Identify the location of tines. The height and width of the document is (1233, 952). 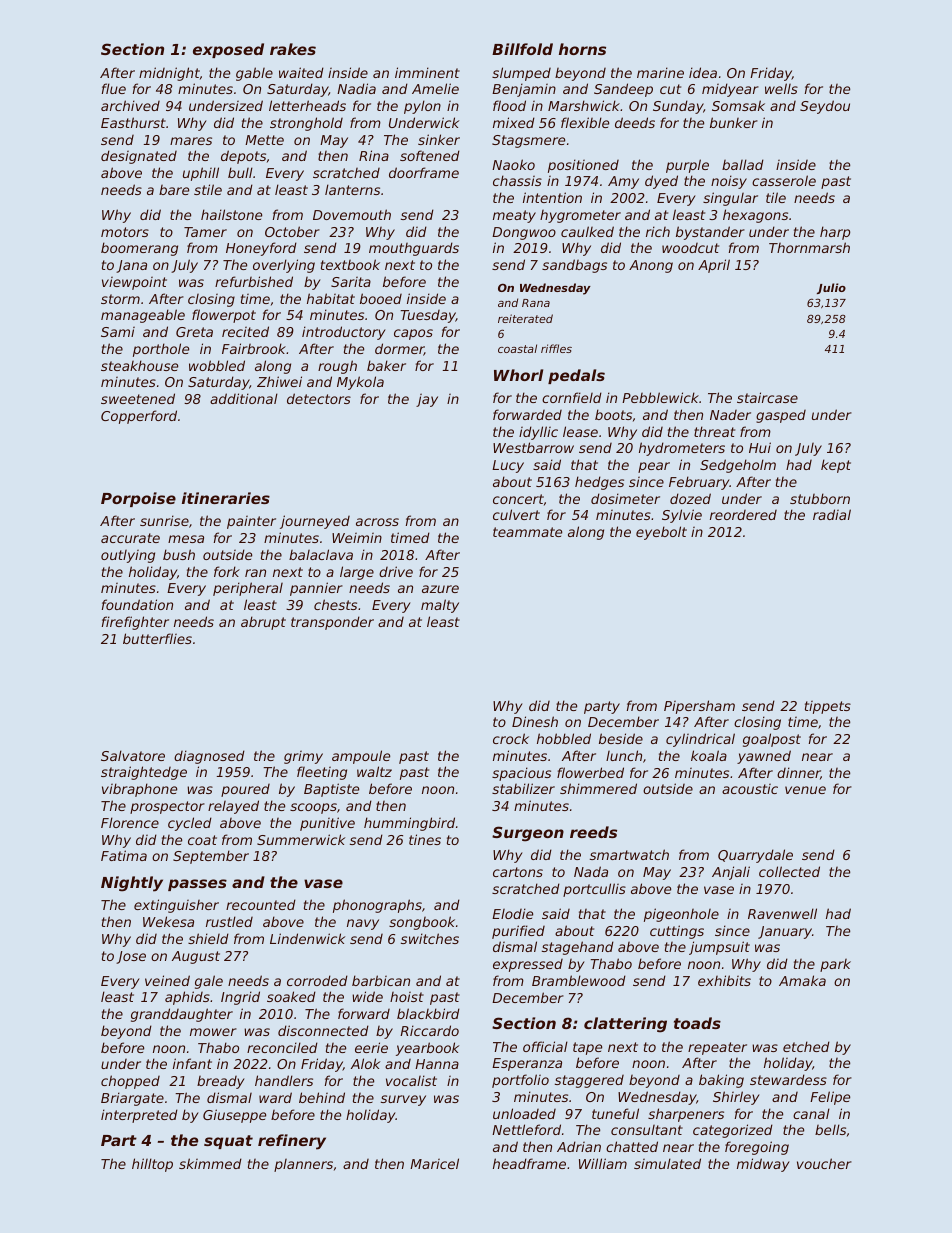
(425, 839).
